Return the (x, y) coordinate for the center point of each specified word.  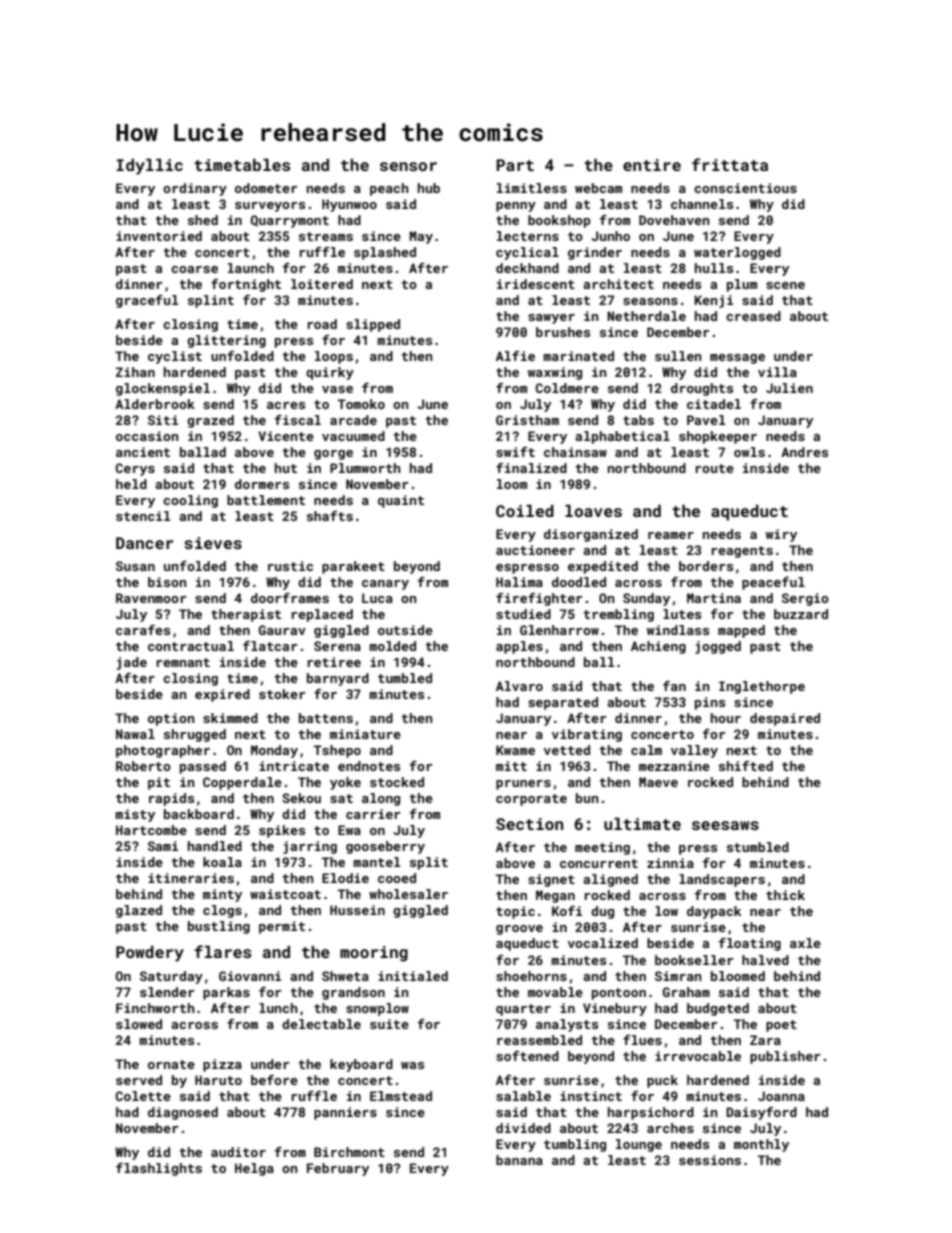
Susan (135, 566)
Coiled (525, 511)
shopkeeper (718, 437)
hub (429, 188)
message (737, 359)
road (322, 324)
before (274, 1080)
